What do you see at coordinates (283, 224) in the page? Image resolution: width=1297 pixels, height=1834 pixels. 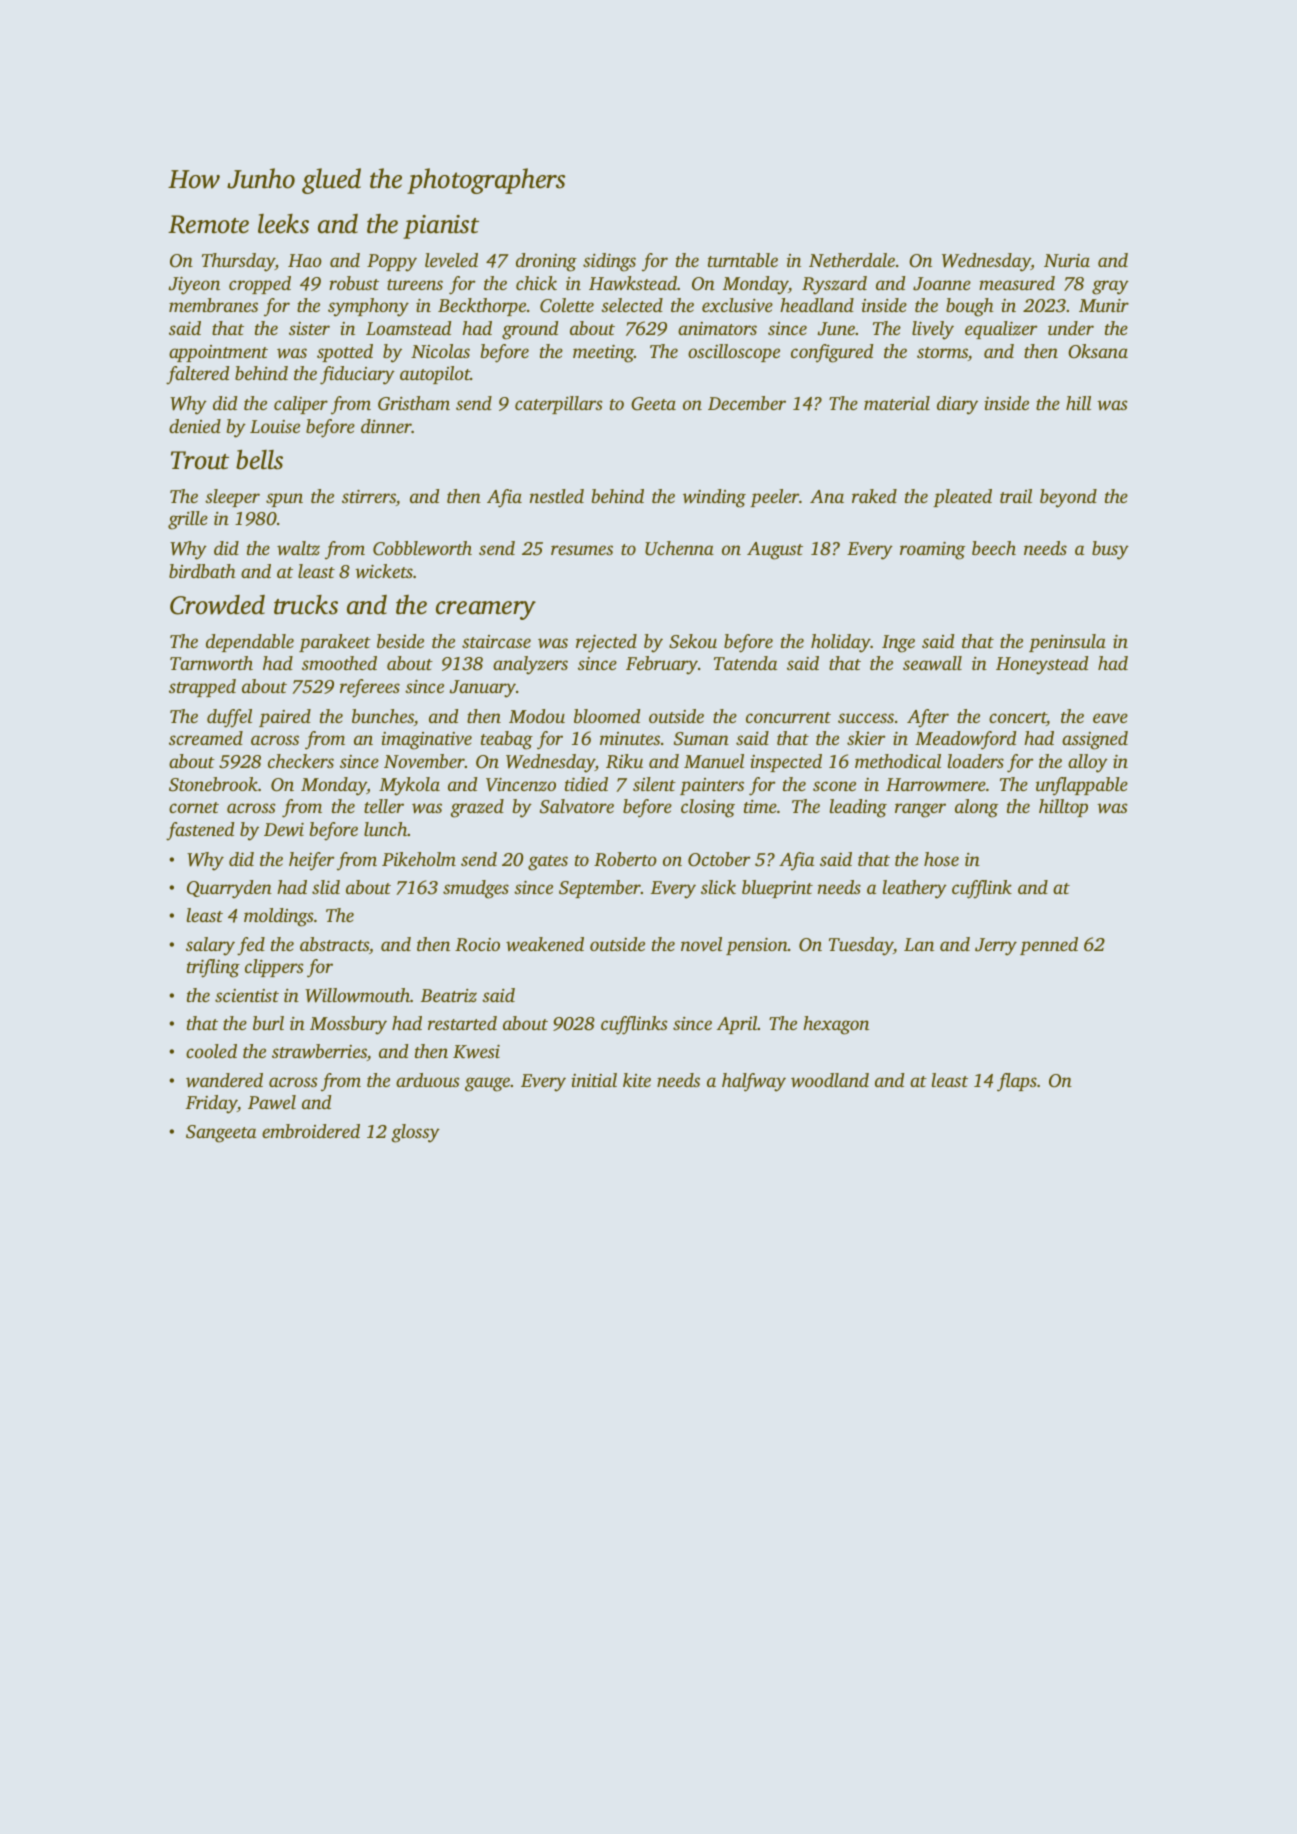 I see `leeks` at bounding box center [283, 224].
